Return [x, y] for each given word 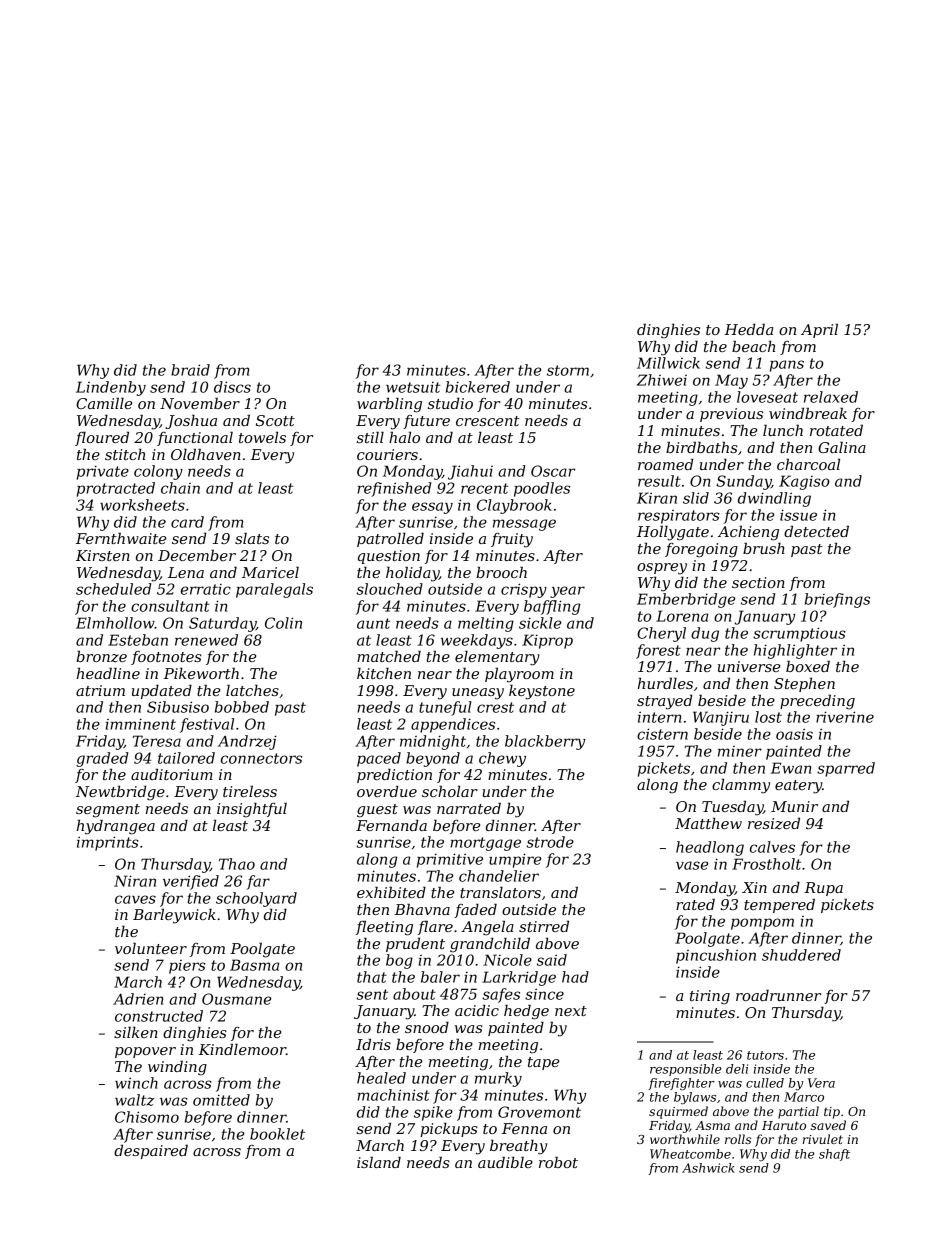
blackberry [545, 742]
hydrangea [116, 827]
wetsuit [413, 387]
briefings [837, 600]
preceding [817, 702]
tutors [765, 1055]
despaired [151, 1151]
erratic [206, 589]
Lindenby [111, 388]
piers [187, 967]
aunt [373, 623]
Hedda [748, 329]
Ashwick [708, 1168]
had [575, 977]
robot [558, 1162]
